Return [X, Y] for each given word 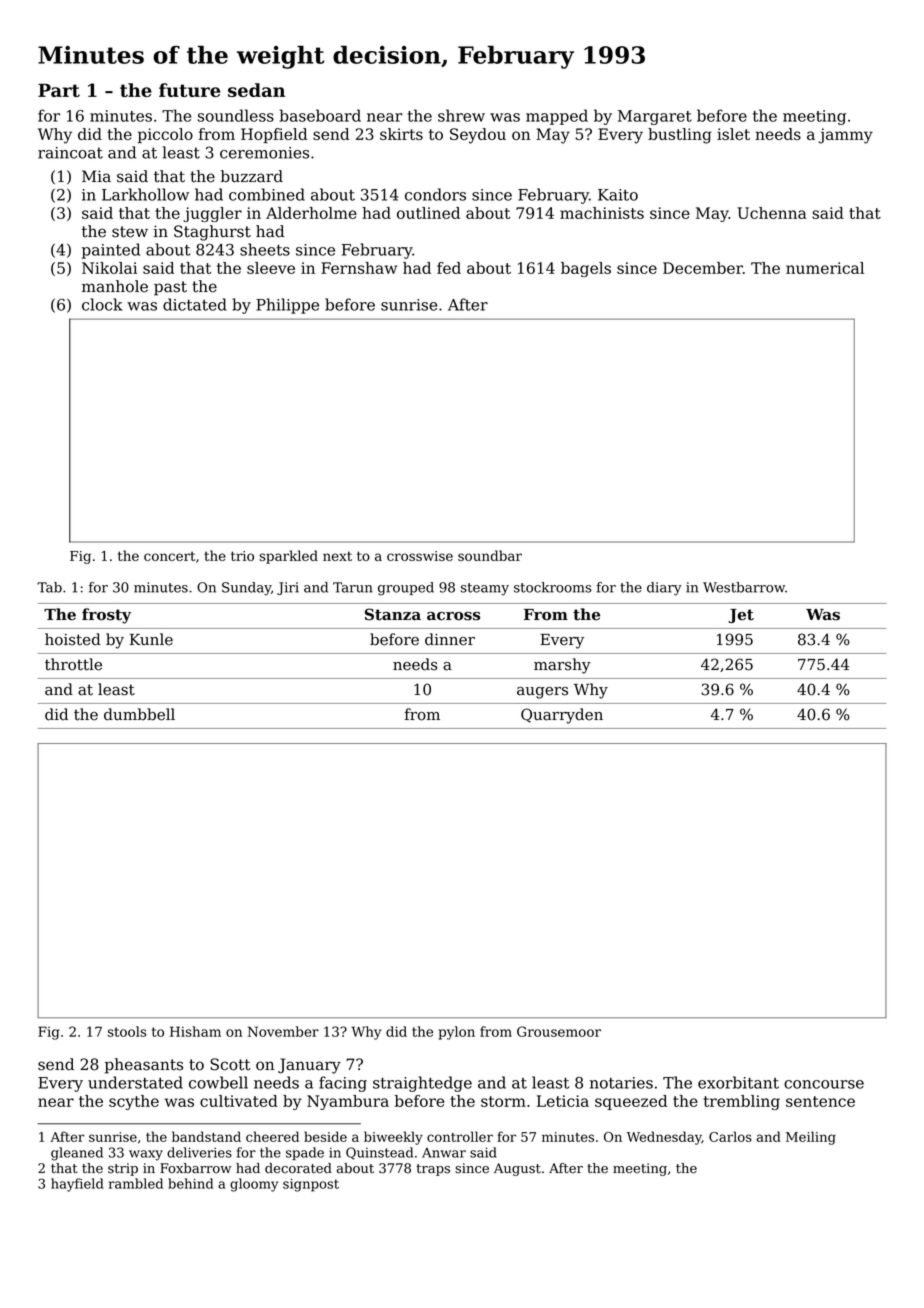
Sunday [246, 589]
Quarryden [562, 716]
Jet [741, 616]
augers [542, 693]
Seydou [478, 136]
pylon [457, 1033]
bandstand [206, 1136]
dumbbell [139, 714]
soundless [236, 115]
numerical [825, 268]
